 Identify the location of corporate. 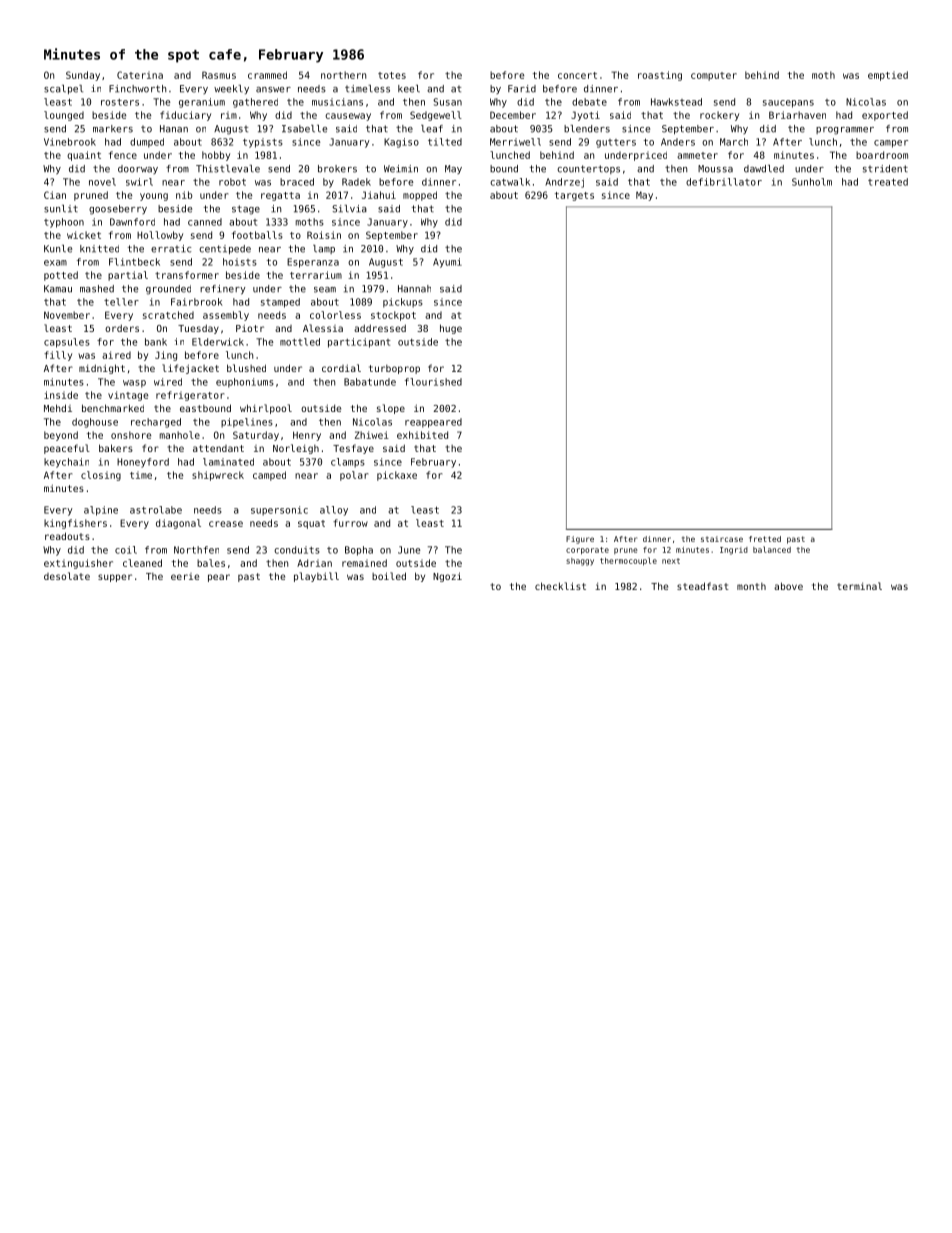
(587, 551).
